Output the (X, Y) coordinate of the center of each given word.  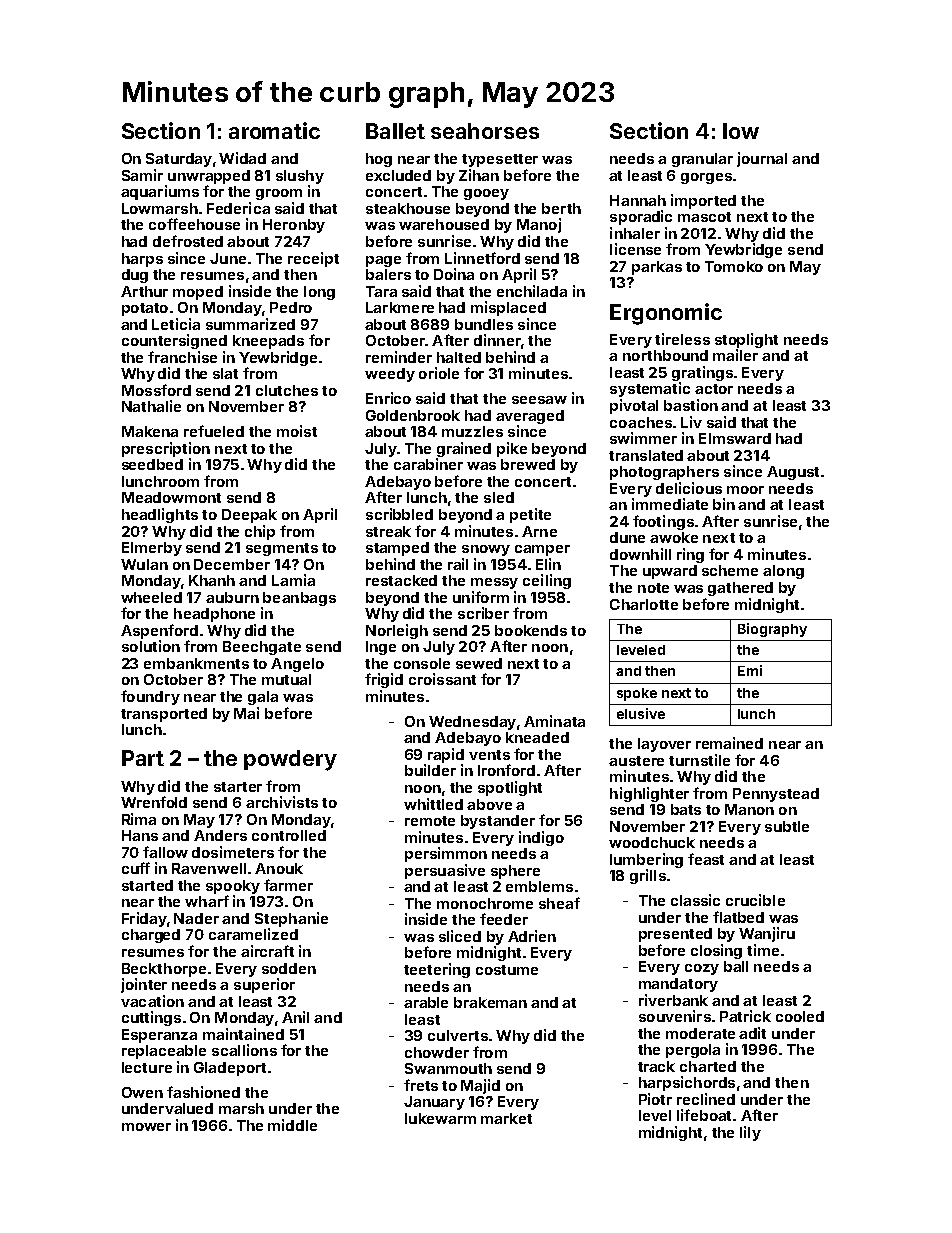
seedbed (152, 464)
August (793, 473)
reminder (399, 357)
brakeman (490, 1002)
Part (143, 758)
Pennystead (776, 795)
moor (745, 490)
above (489, 804)
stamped (397, 549)
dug (135, 276)
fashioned (203, 1092)
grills (648, 876)
